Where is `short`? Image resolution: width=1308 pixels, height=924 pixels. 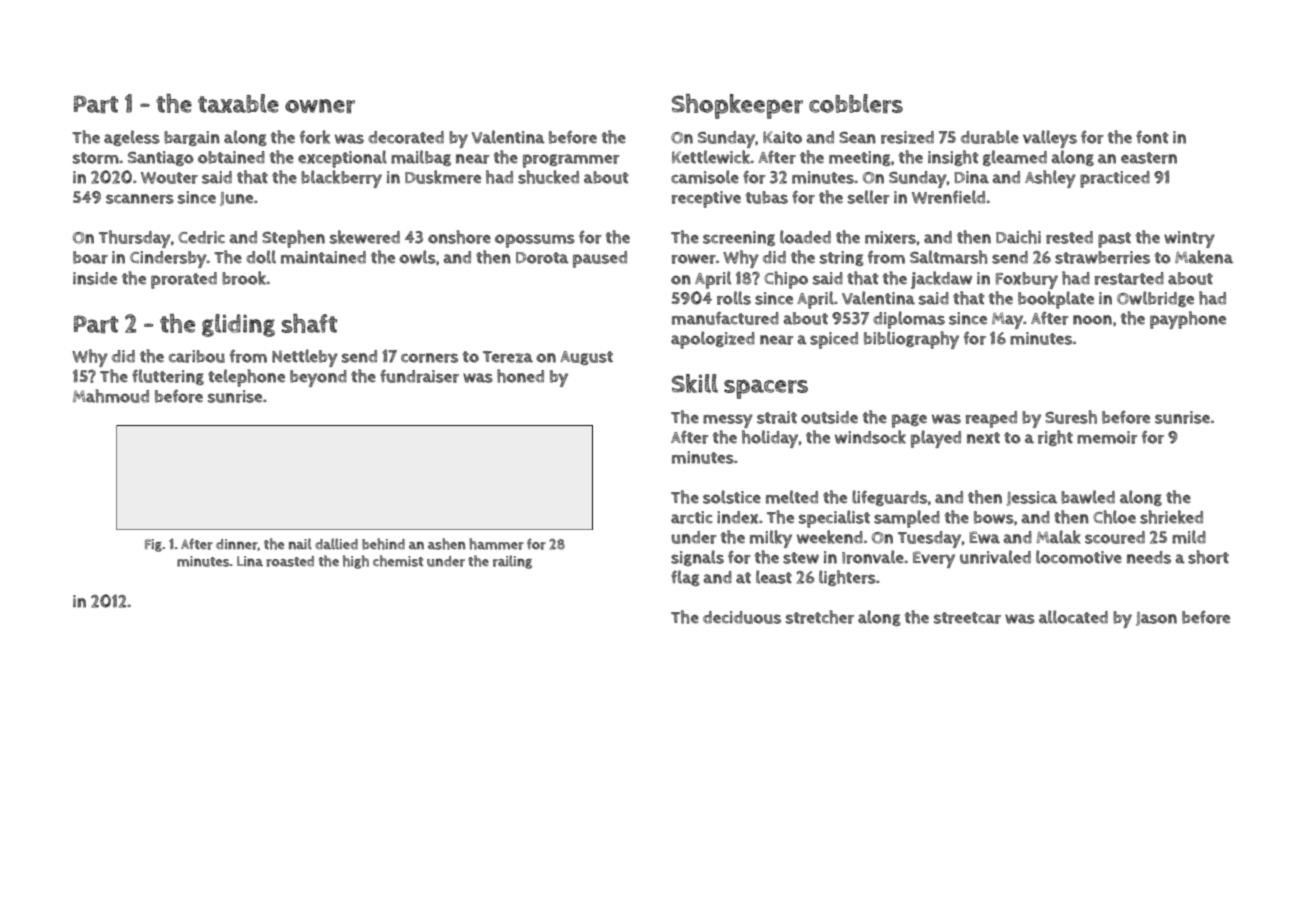 short is located at coordinates (1208, 557).
